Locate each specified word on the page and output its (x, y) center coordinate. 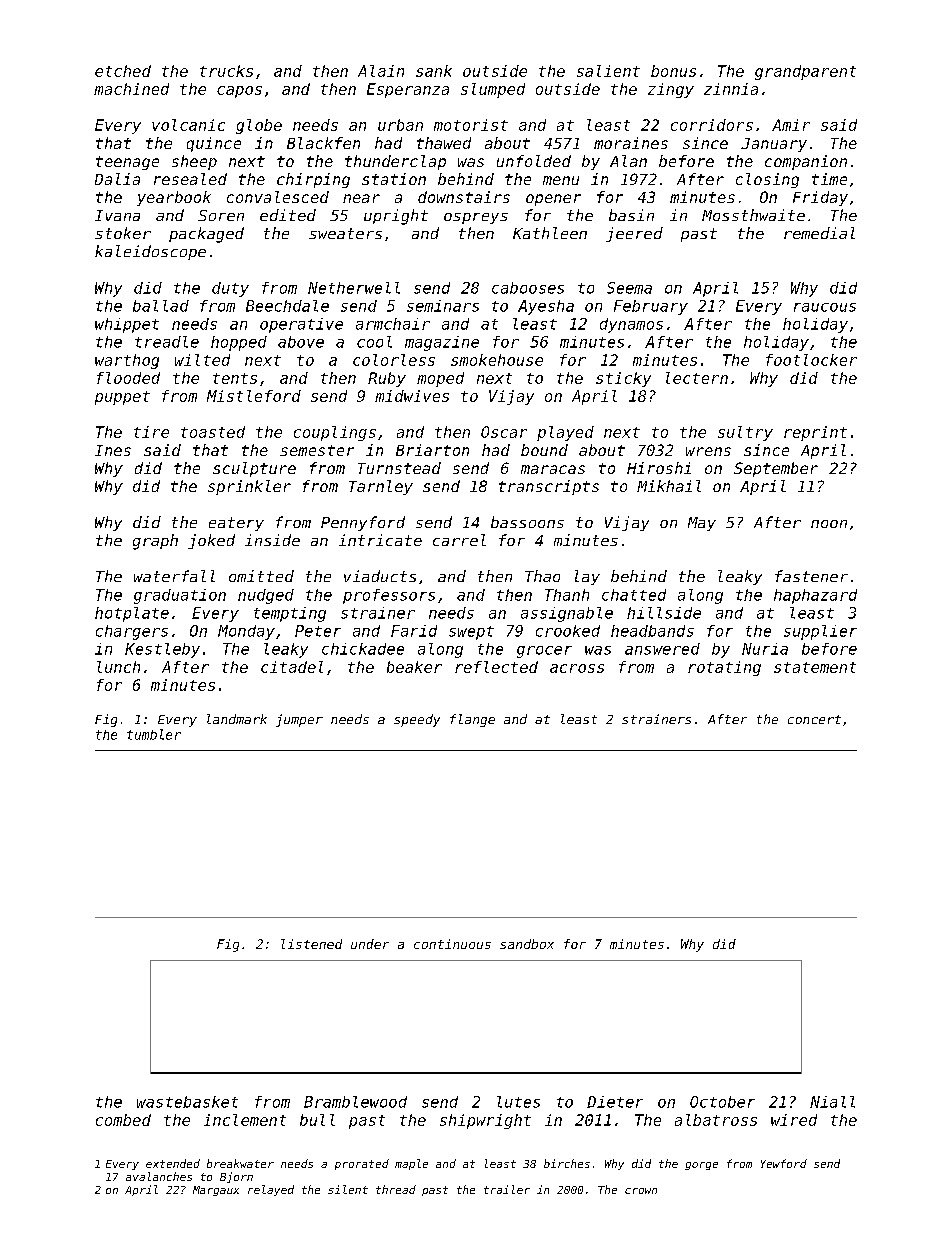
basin (631, 215)
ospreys (476, 218)
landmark (237, 719)
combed (123, 1120)
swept (471, 633)
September (776, 469)
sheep (194, 162)
